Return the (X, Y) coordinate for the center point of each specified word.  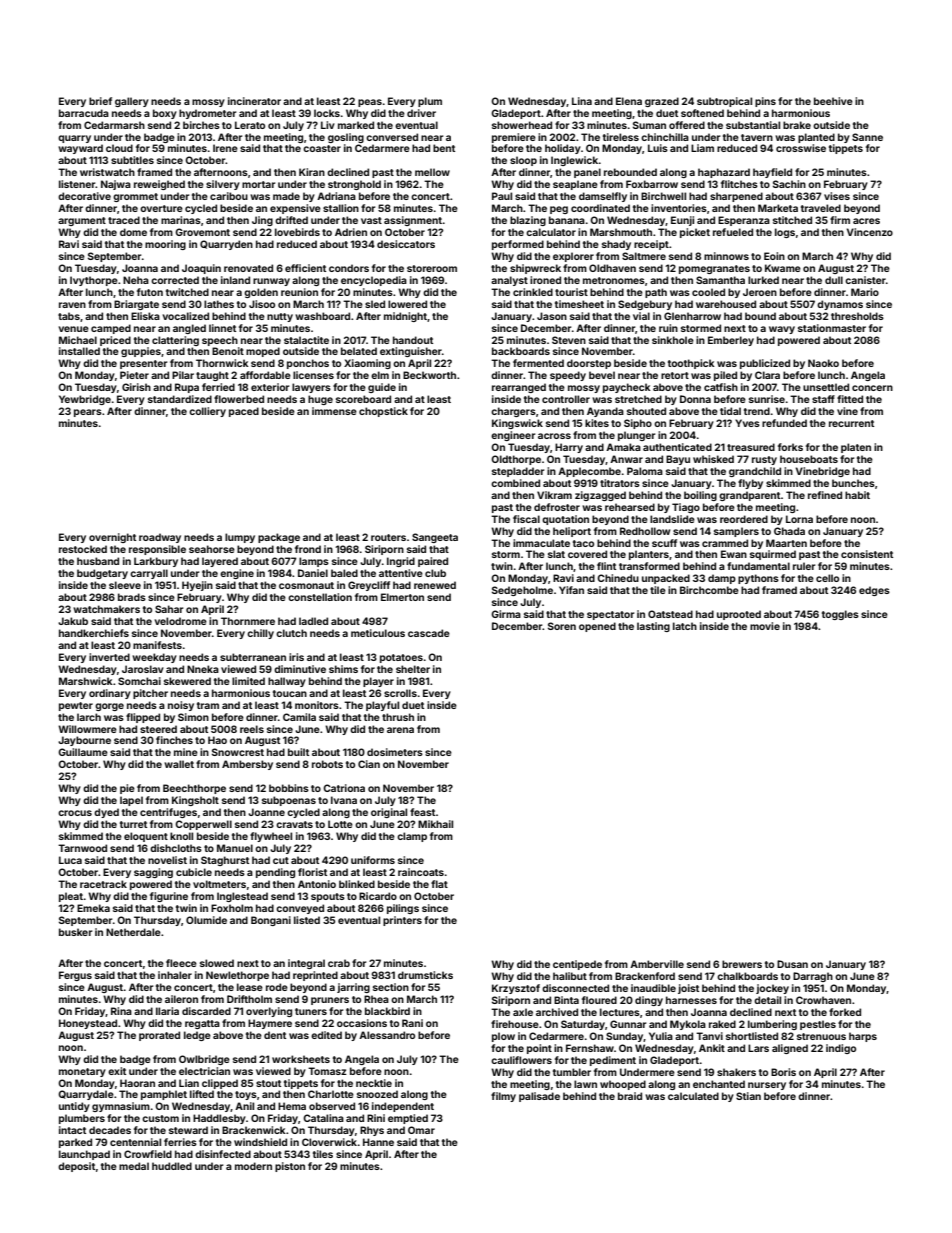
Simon (193, 717)
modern (253, 1166)
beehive (833, 101)
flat (439, 884)
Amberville (657, 964)
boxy (165, 114)
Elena (629, 101)
